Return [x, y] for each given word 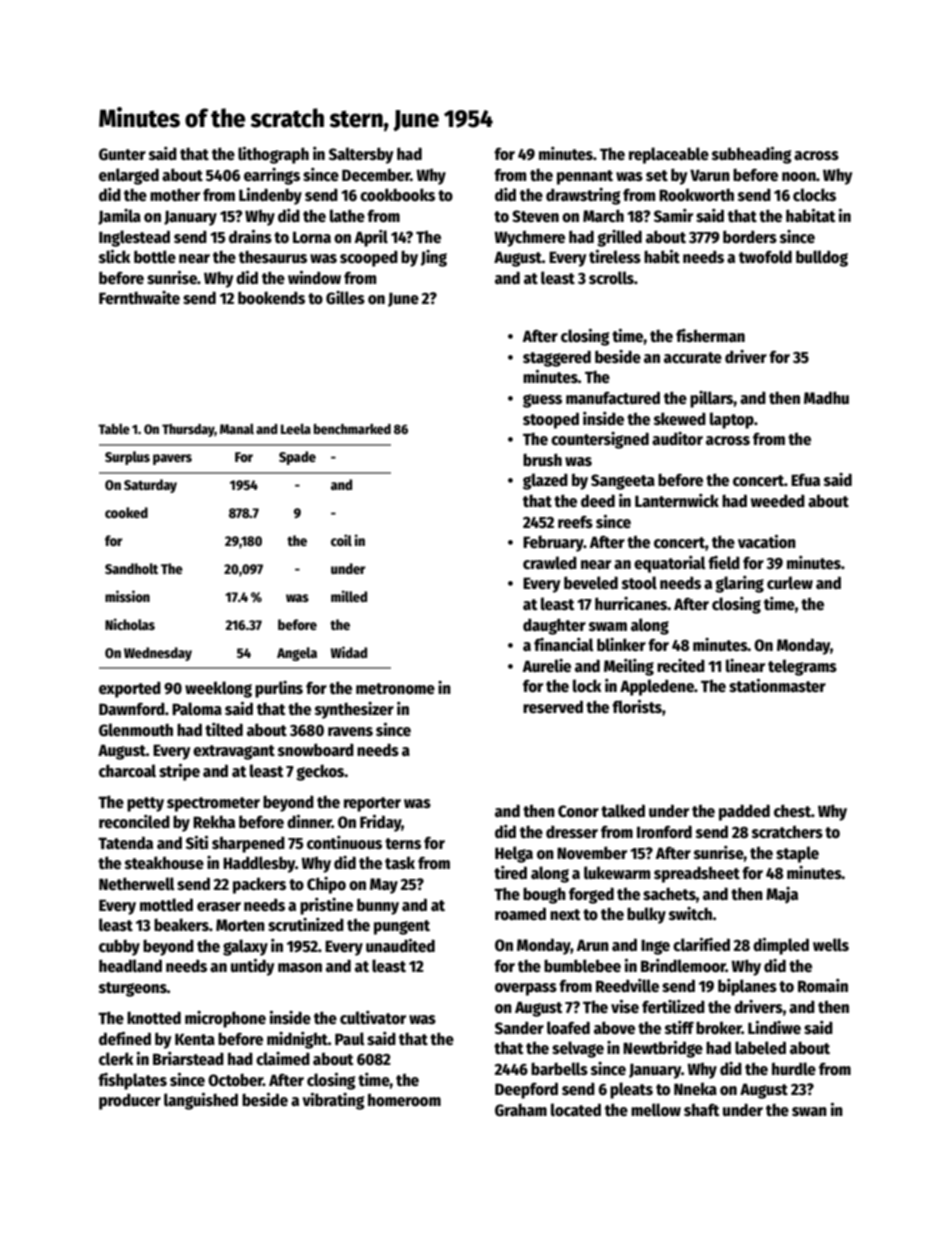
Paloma [197, 708]
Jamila [119, 217]
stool [639, 582]
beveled [591, 583]
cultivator [373, 1018]
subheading [752, 155]
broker [719, 1027]
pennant [585, 177]
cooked [126, 512]
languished [201, 1101]
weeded [778, 501]
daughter [554, 626]
